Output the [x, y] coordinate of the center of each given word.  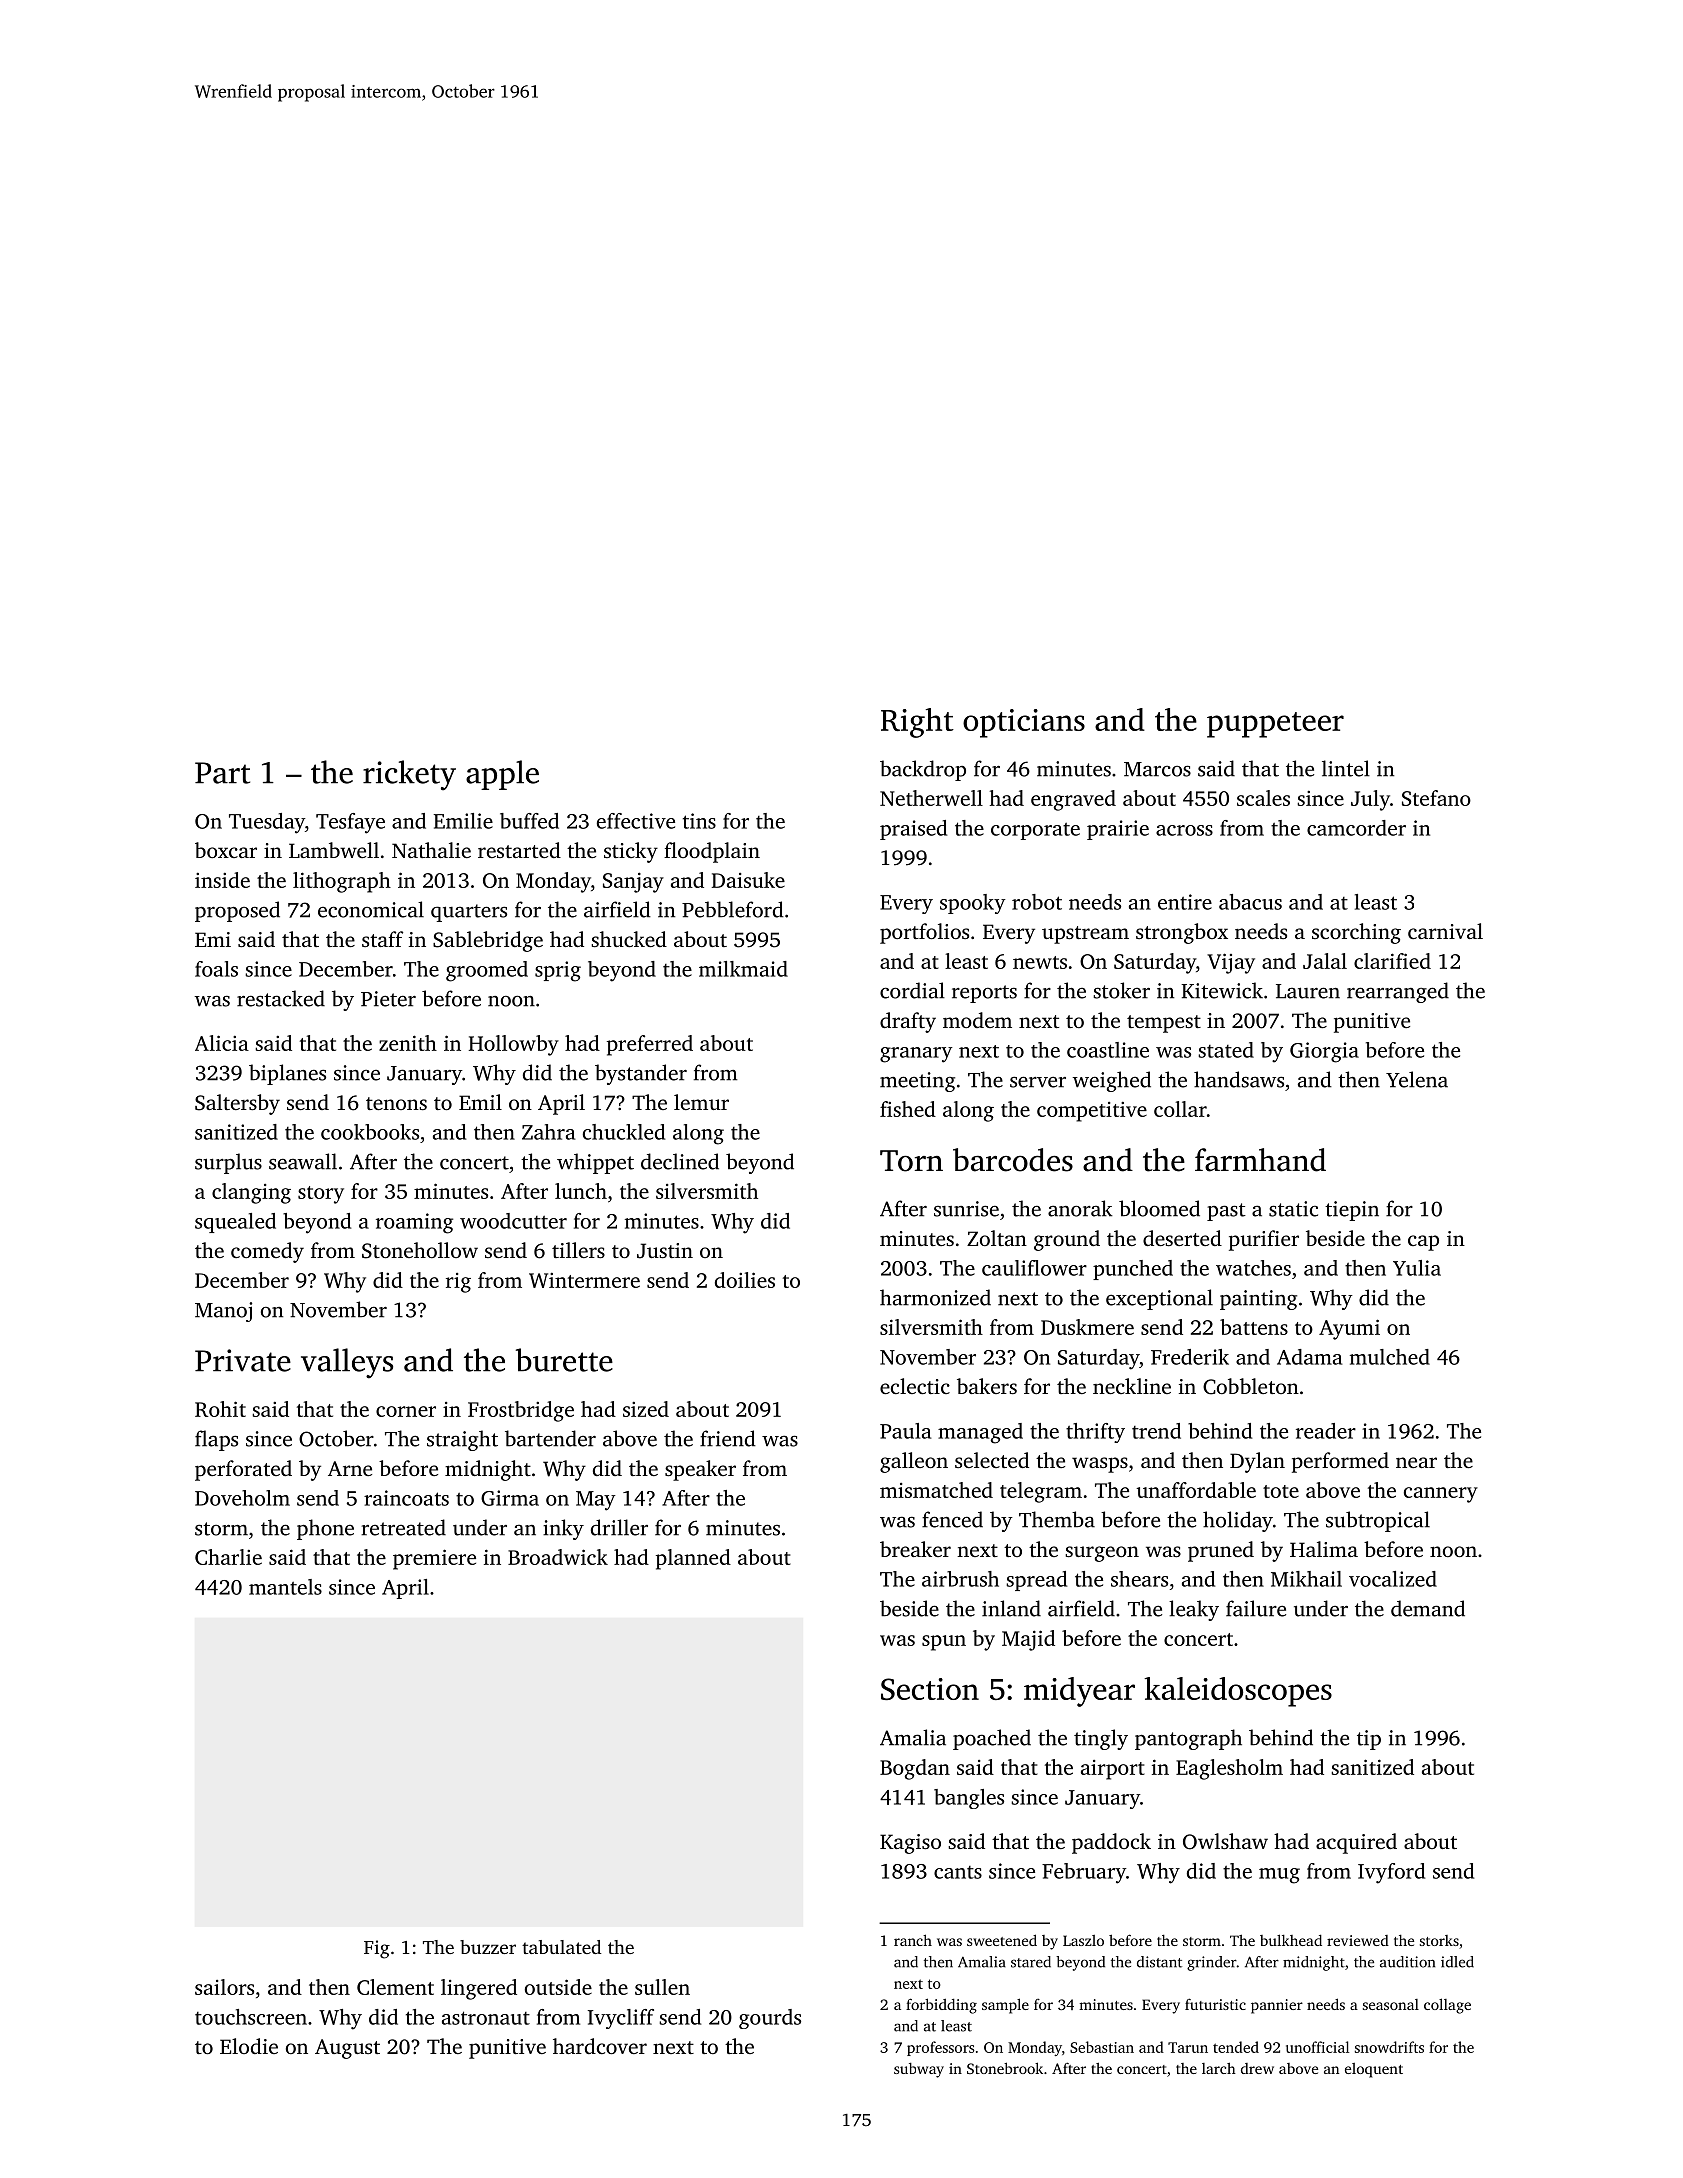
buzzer [488, 1947]
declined [680, 1161]
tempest [1164, 1024]
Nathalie [431, 850]
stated [1226, 1050]
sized [646, 1409]
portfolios [924, 933]
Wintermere [584, 1280]
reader [1326, 1431]
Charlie [228, 1557]
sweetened [1002, 1940]
